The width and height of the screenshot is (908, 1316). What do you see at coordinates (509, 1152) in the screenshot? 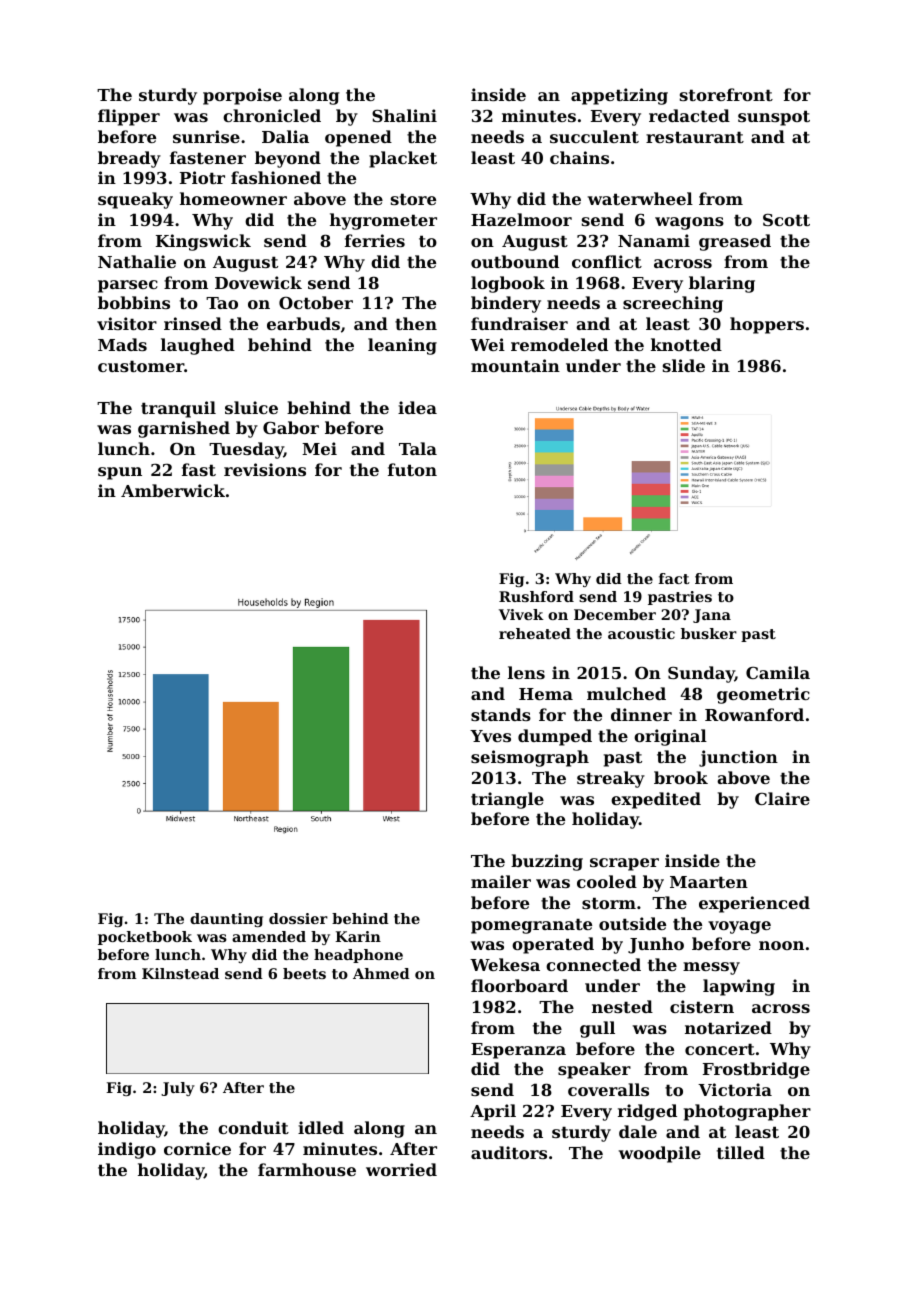
I see `auditors` at bounding box center [509, 1152].
